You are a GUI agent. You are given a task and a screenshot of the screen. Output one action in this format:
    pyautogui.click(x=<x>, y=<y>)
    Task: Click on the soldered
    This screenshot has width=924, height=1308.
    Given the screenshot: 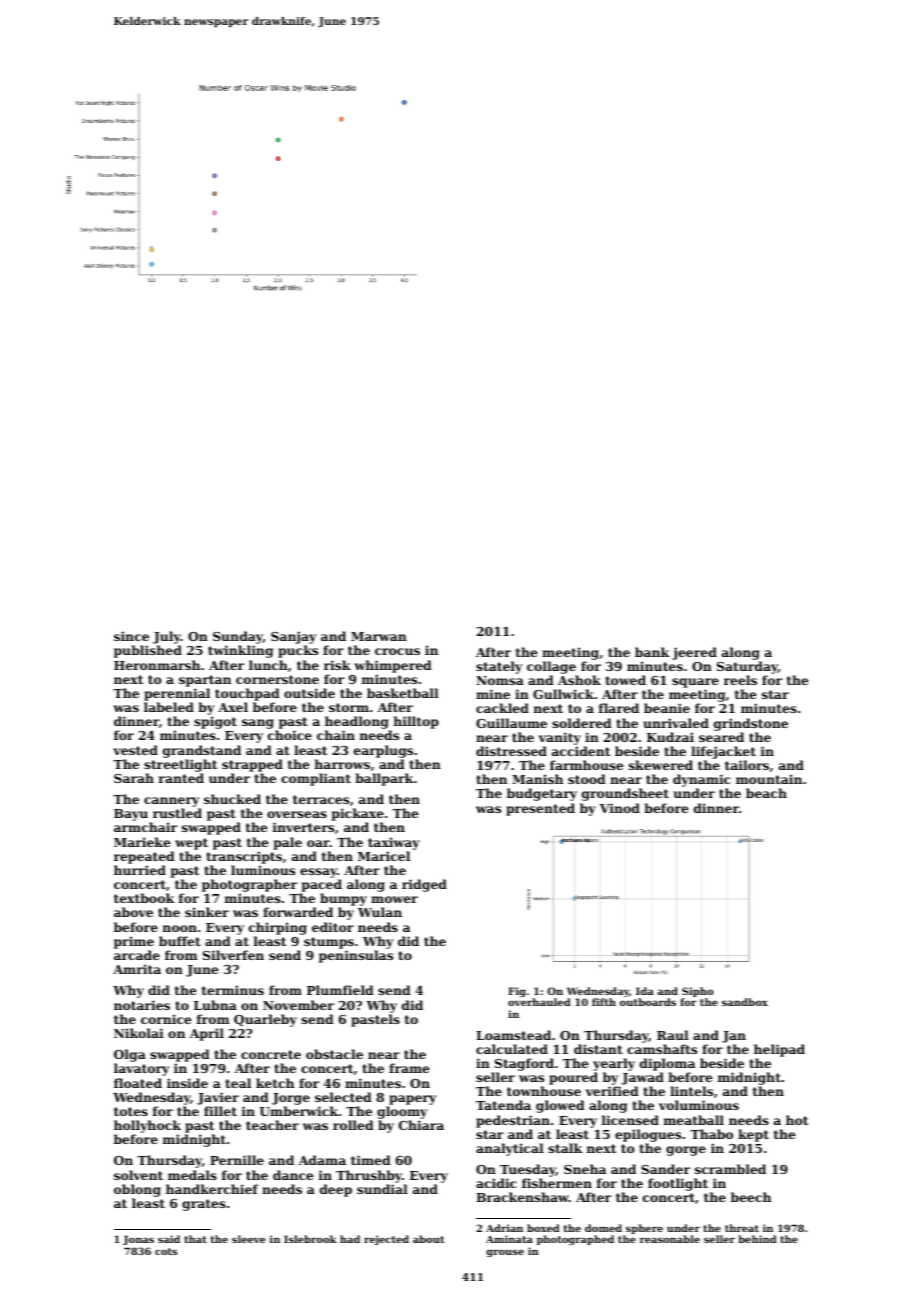 What is the action you would take?
    pyautogui.click(x=582, y=723)
